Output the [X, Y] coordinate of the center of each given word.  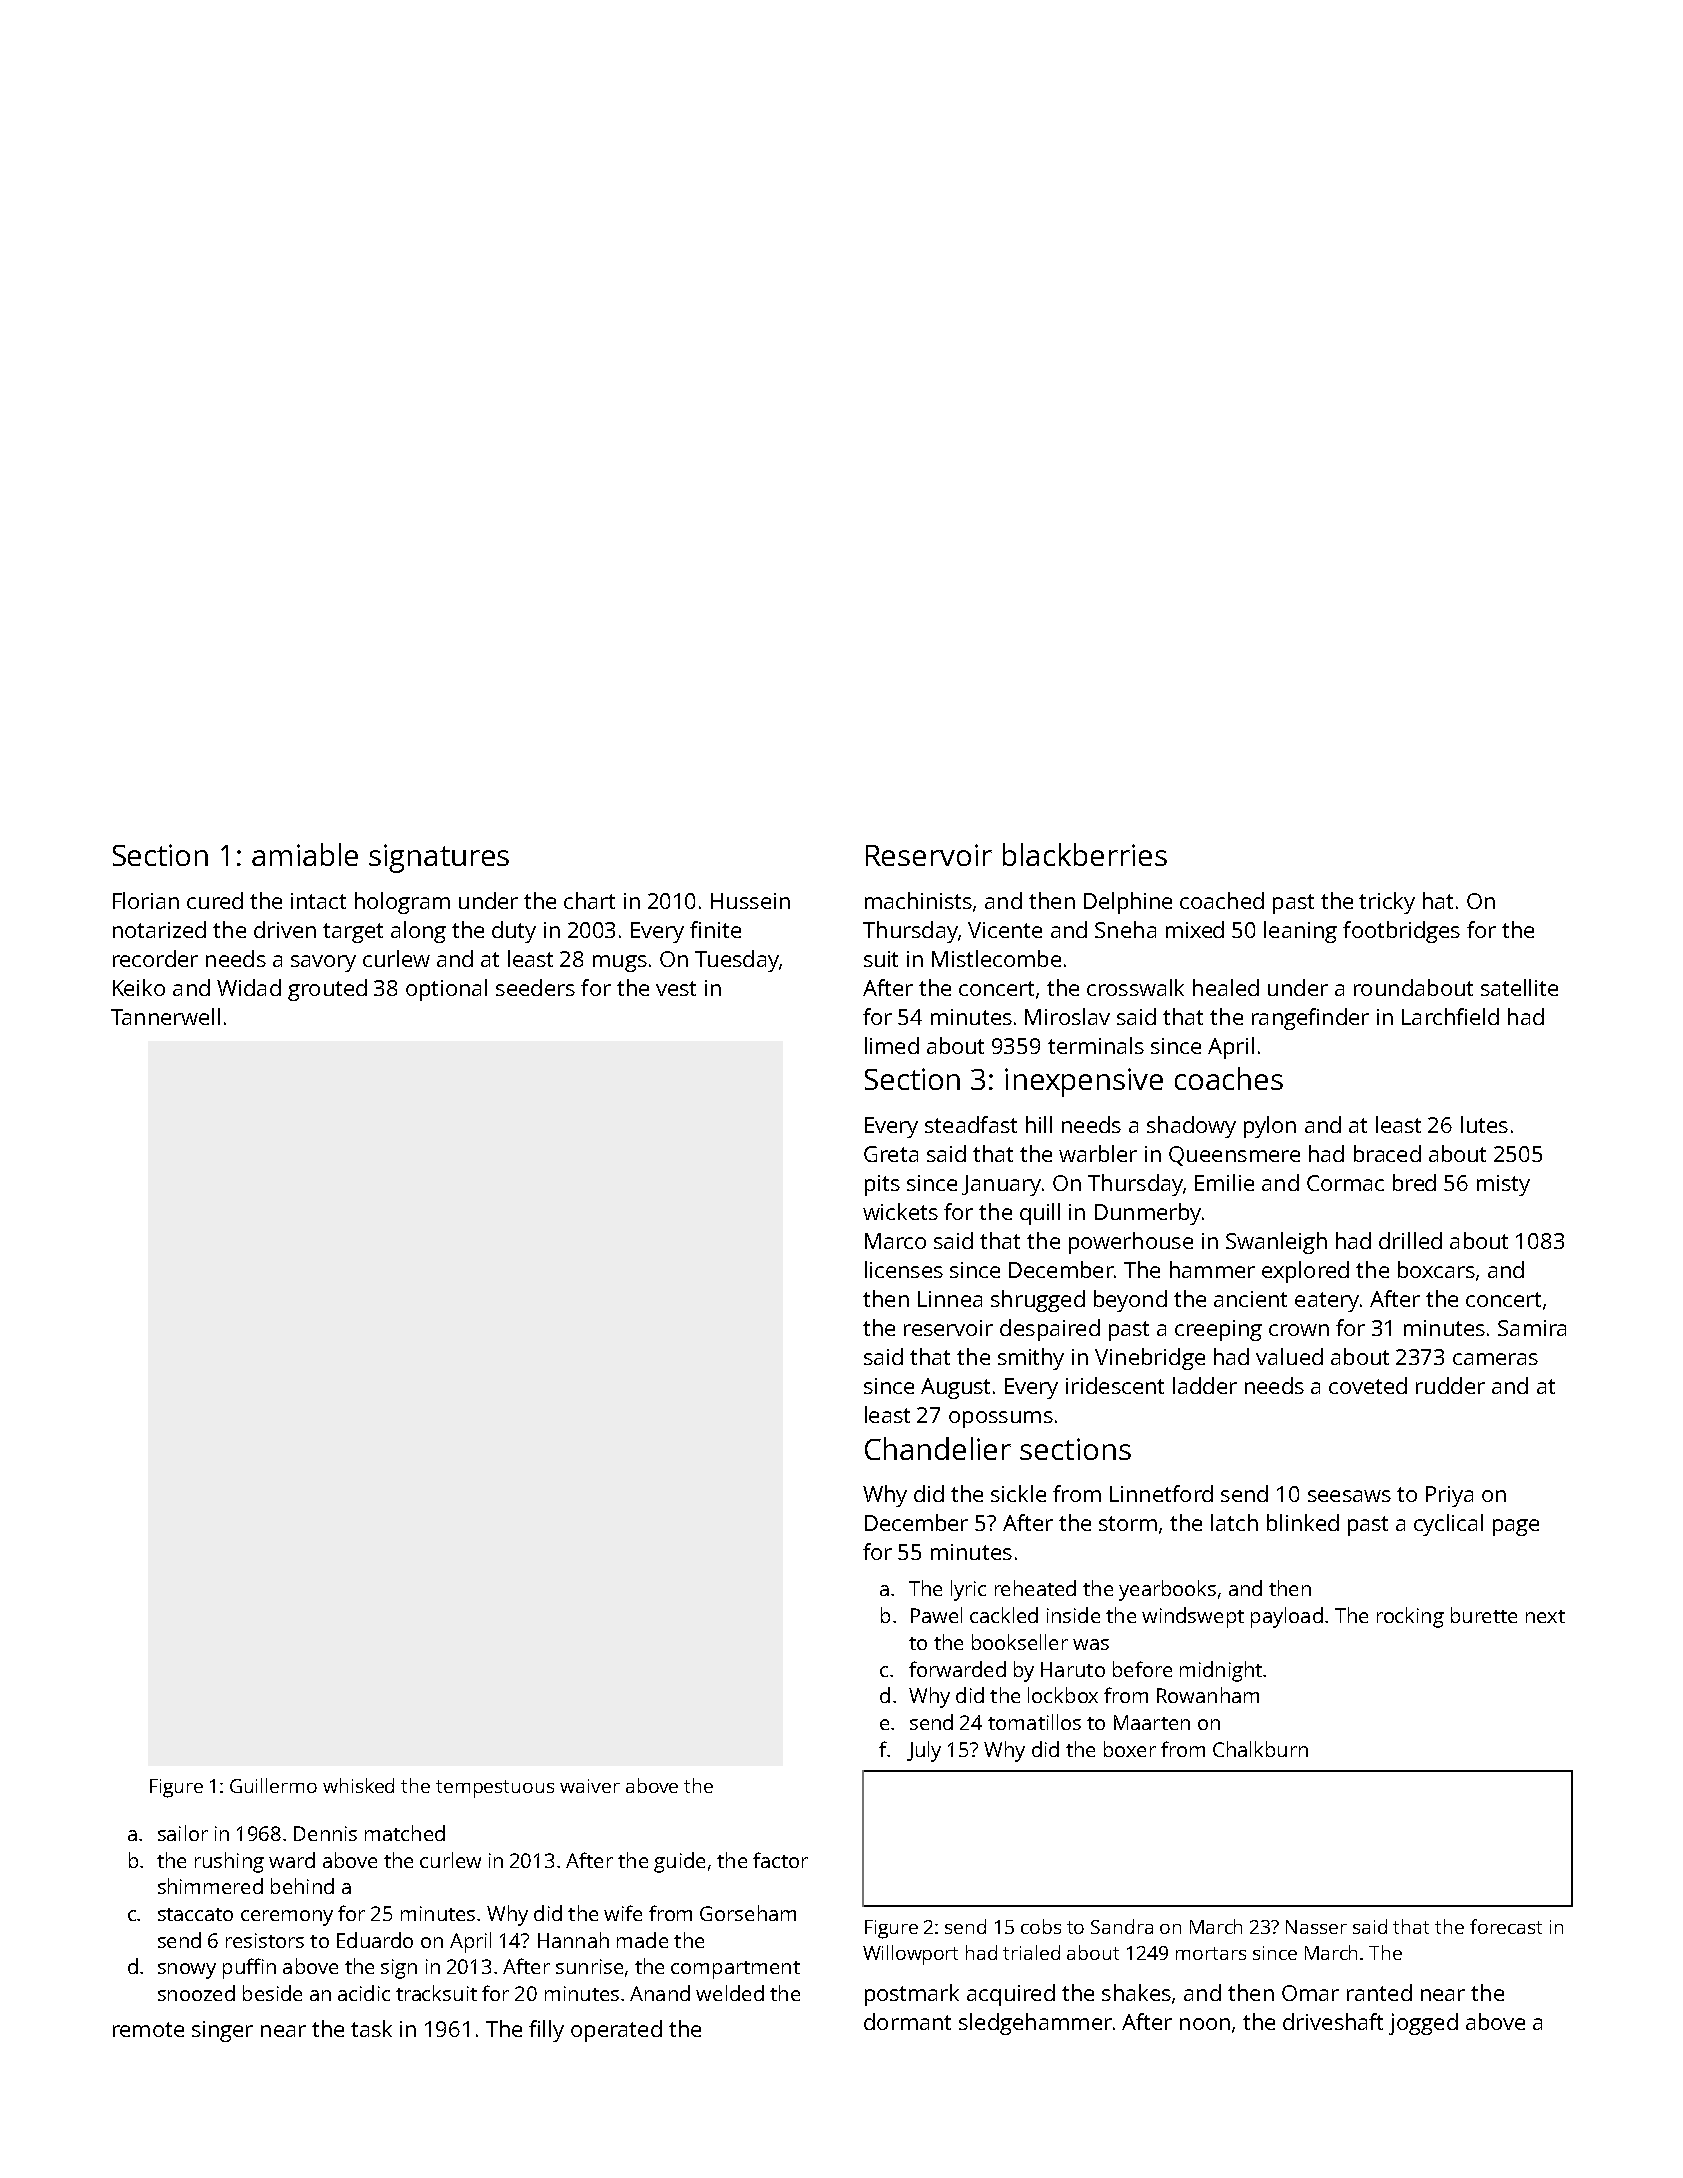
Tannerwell [165, 1016]
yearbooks [1167, 1590]
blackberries [1085, 854]
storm [1128, 1523]
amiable [305, 854]
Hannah [573, 1940]
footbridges [1401, 932]
